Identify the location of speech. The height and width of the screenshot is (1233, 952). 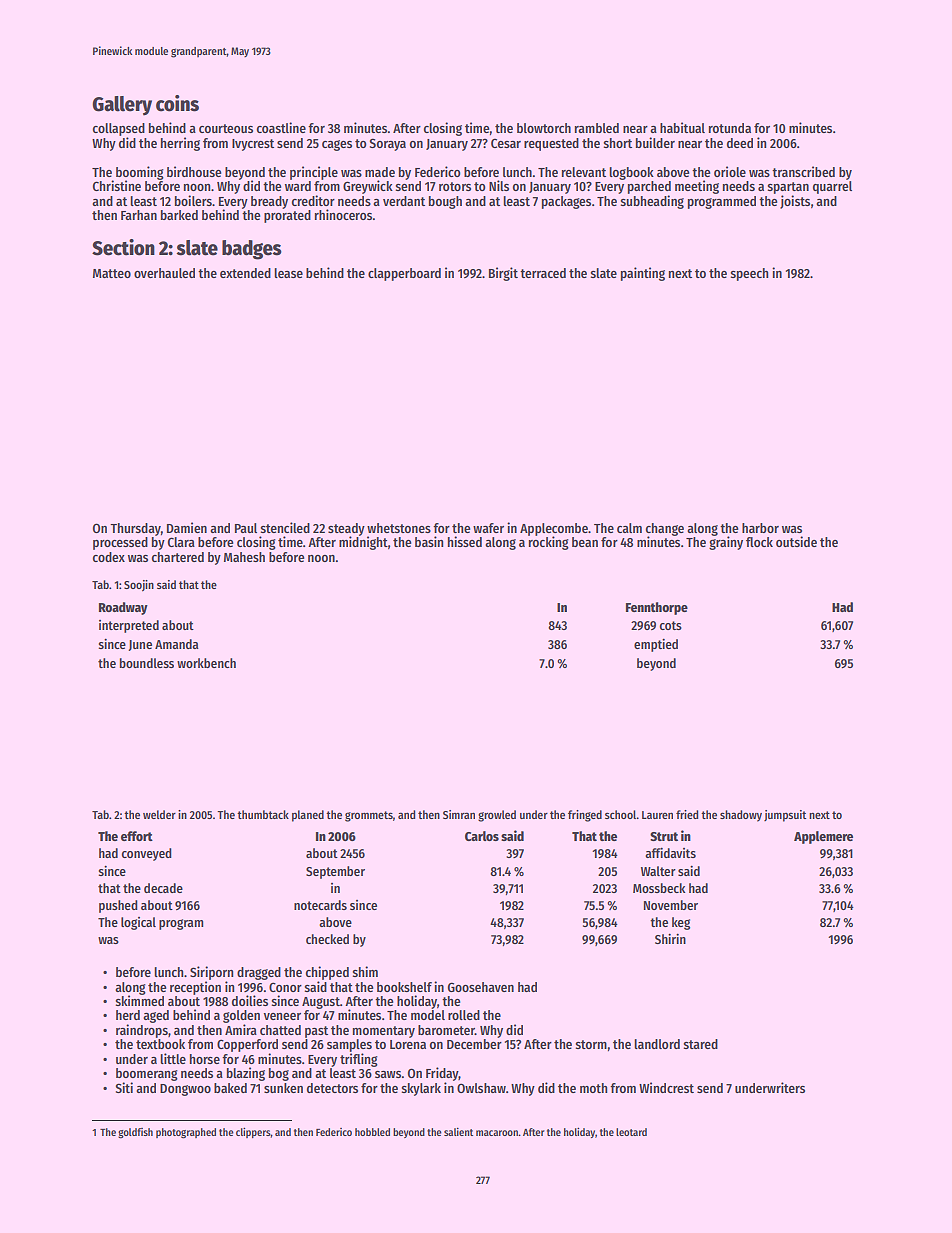
(749, 274).
